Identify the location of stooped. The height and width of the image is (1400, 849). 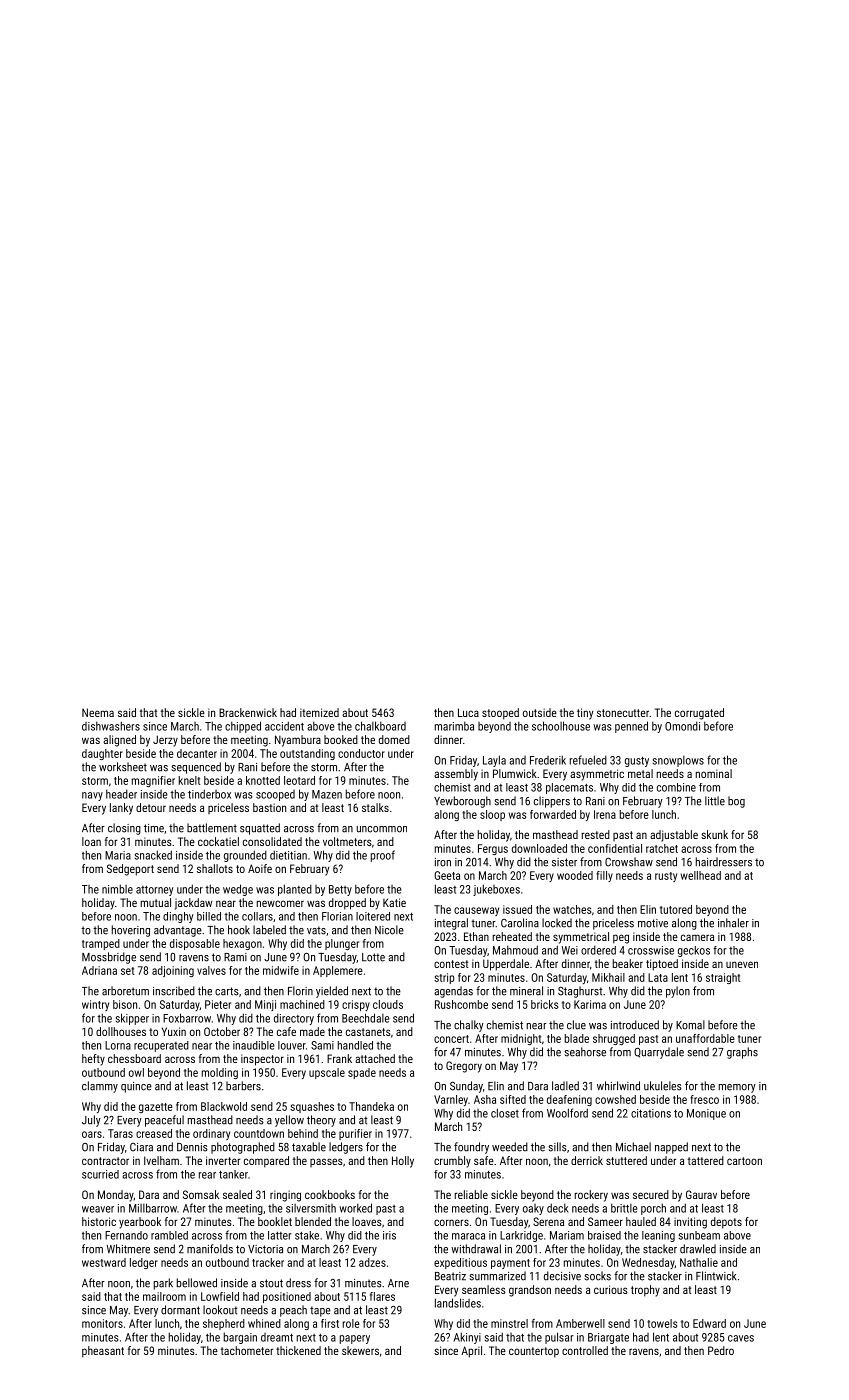
(500, 714).
